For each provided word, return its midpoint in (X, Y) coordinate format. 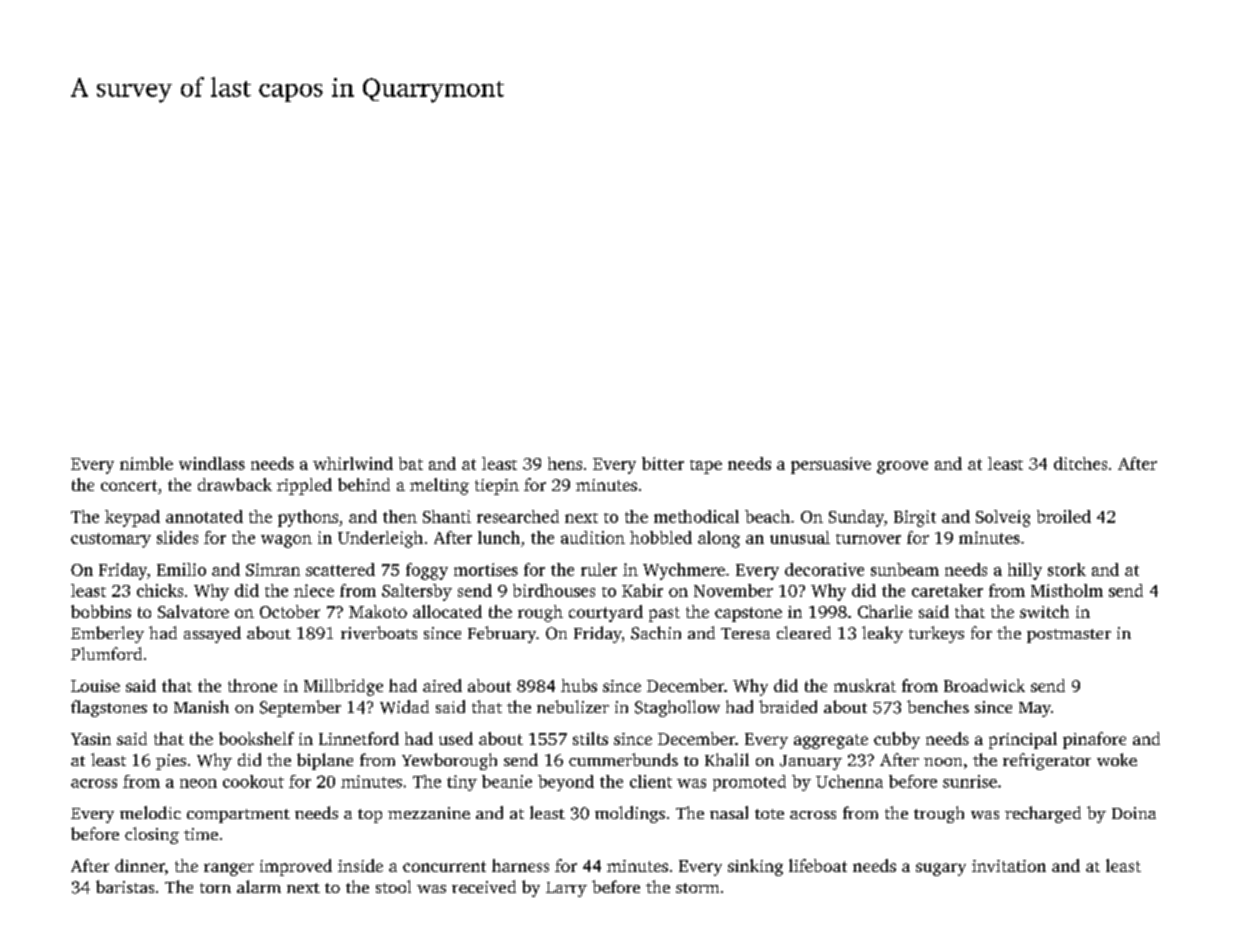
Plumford (106, 653)
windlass (212, 463)
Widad (404, 707)
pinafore (1094, 740)
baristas (125, 886)
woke (1117, 759)
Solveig (1003, 518)
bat (411, 463)
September (300, 708)
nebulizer (573, 706)
